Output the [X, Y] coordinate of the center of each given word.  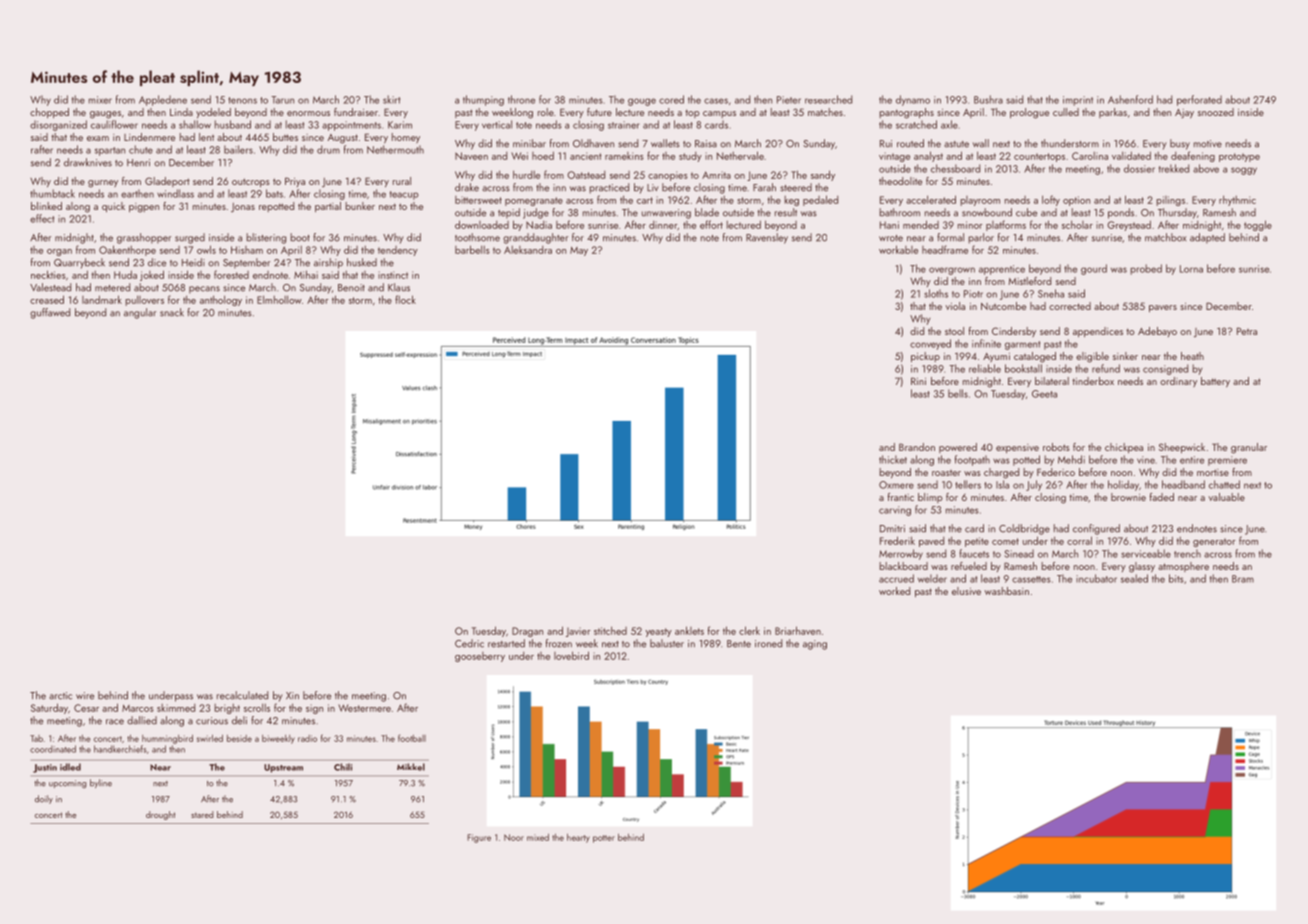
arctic [60, 696]
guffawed [50, 313]
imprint [1078, 101]
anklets [689, 630]
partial [328, 207]
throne [521, 99]
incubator [1096, 578]
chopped [49, 113]
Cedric [469, 643]
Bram [1243, 579]
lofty [1051, 200]
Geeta [1044, 394]
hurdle [526, 174]
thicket [893, 459]
